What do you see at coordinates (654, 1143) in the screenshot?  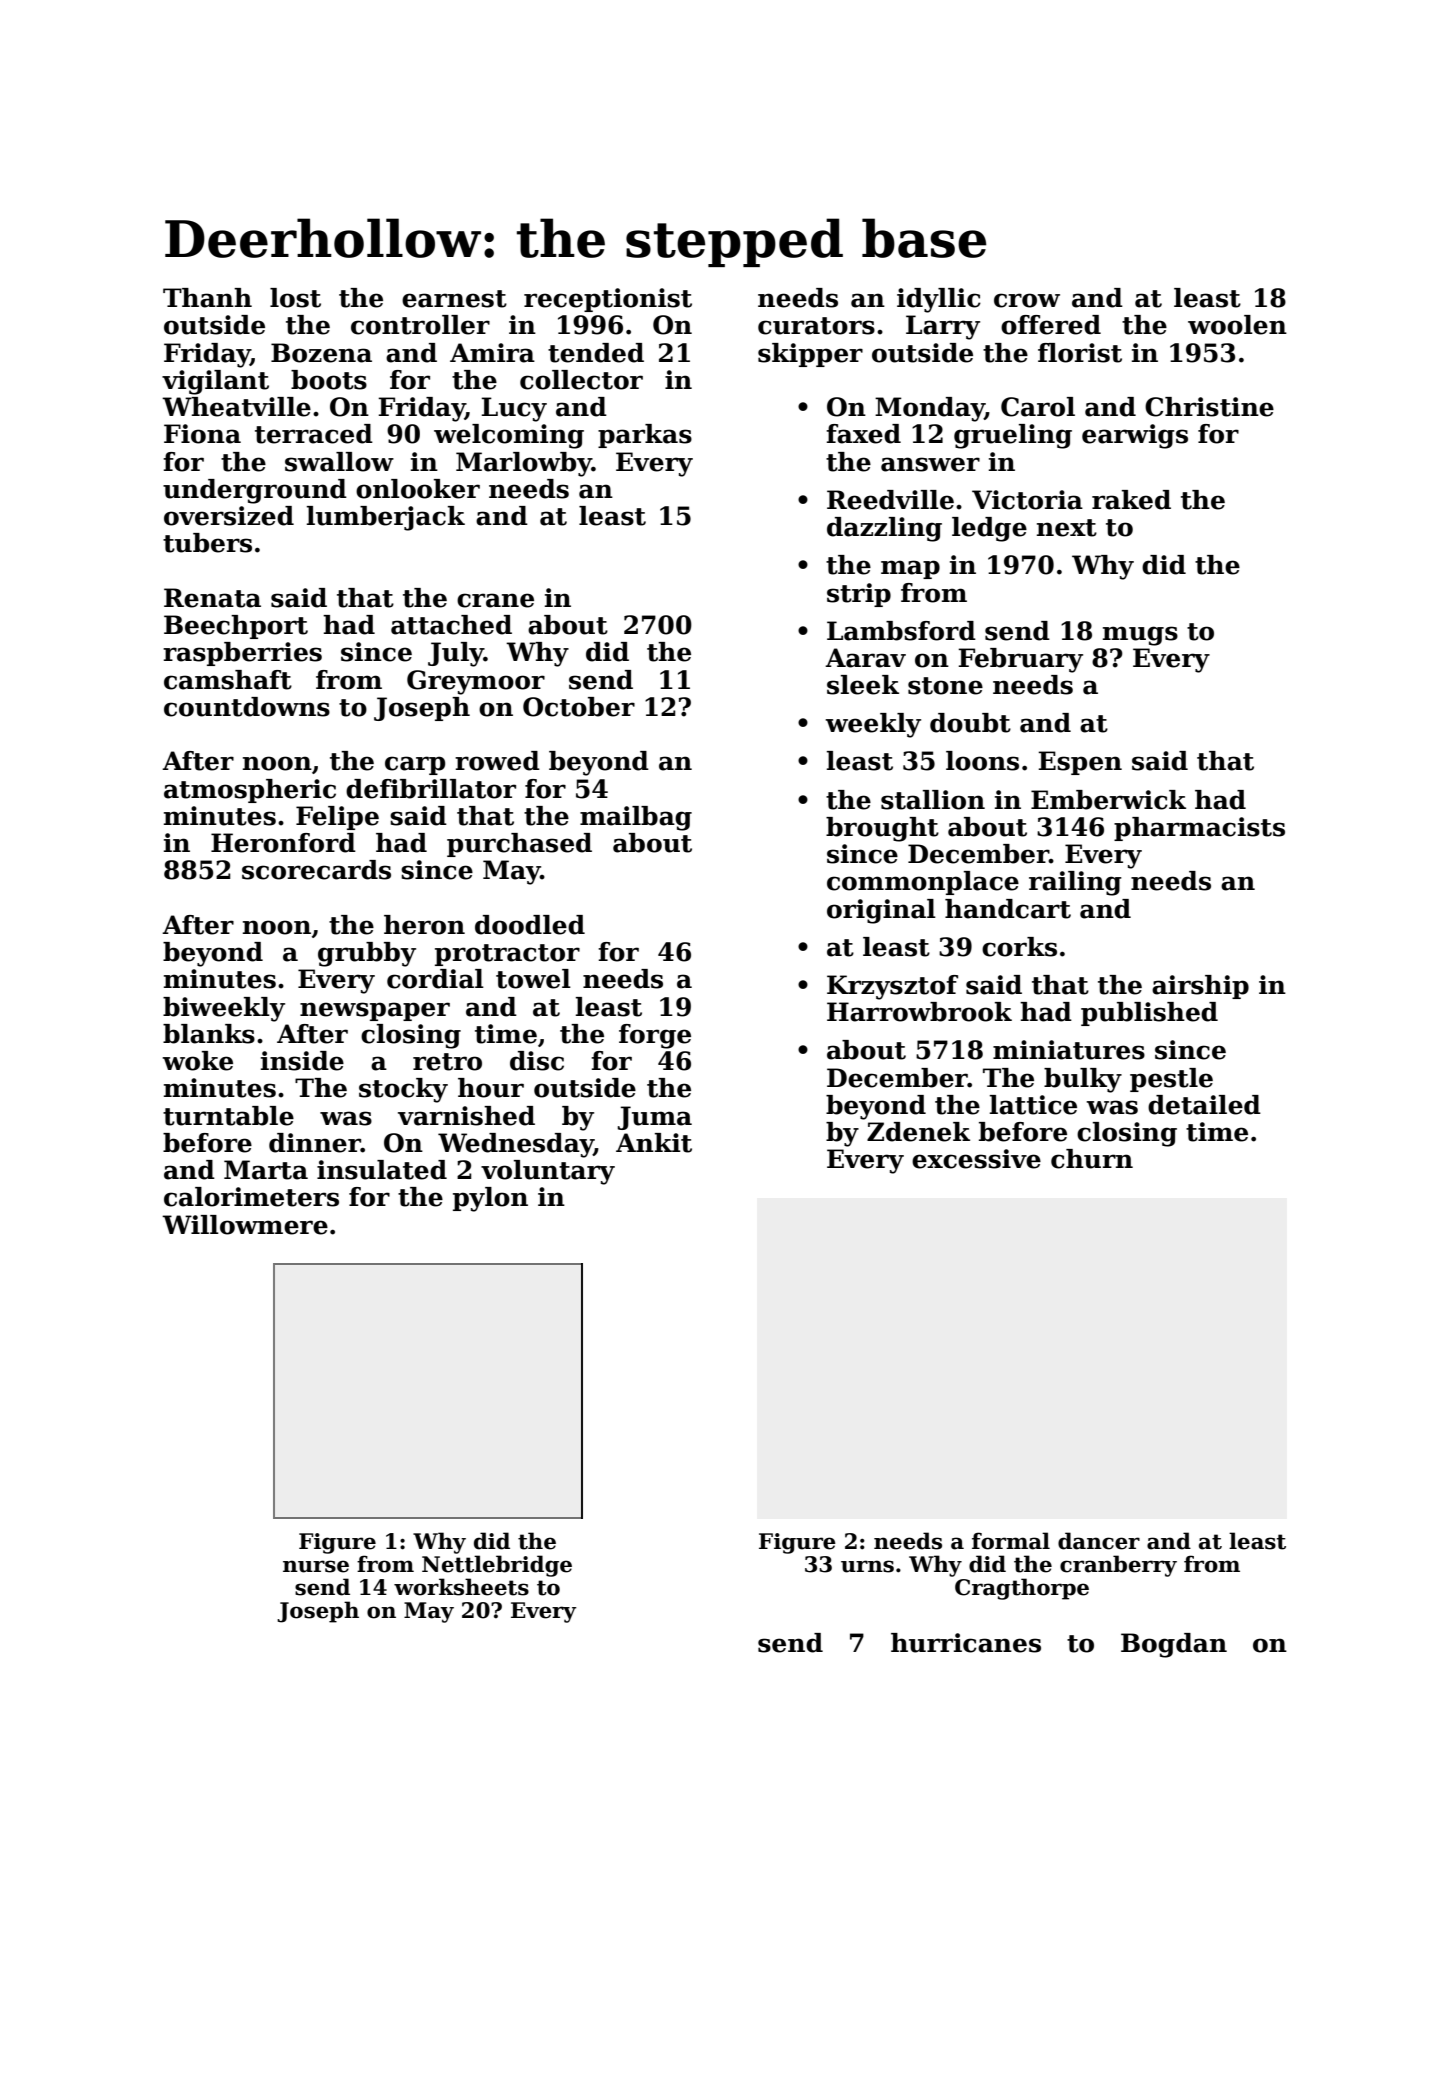 I see `Ankit` at bounding box center [654, 1143].
